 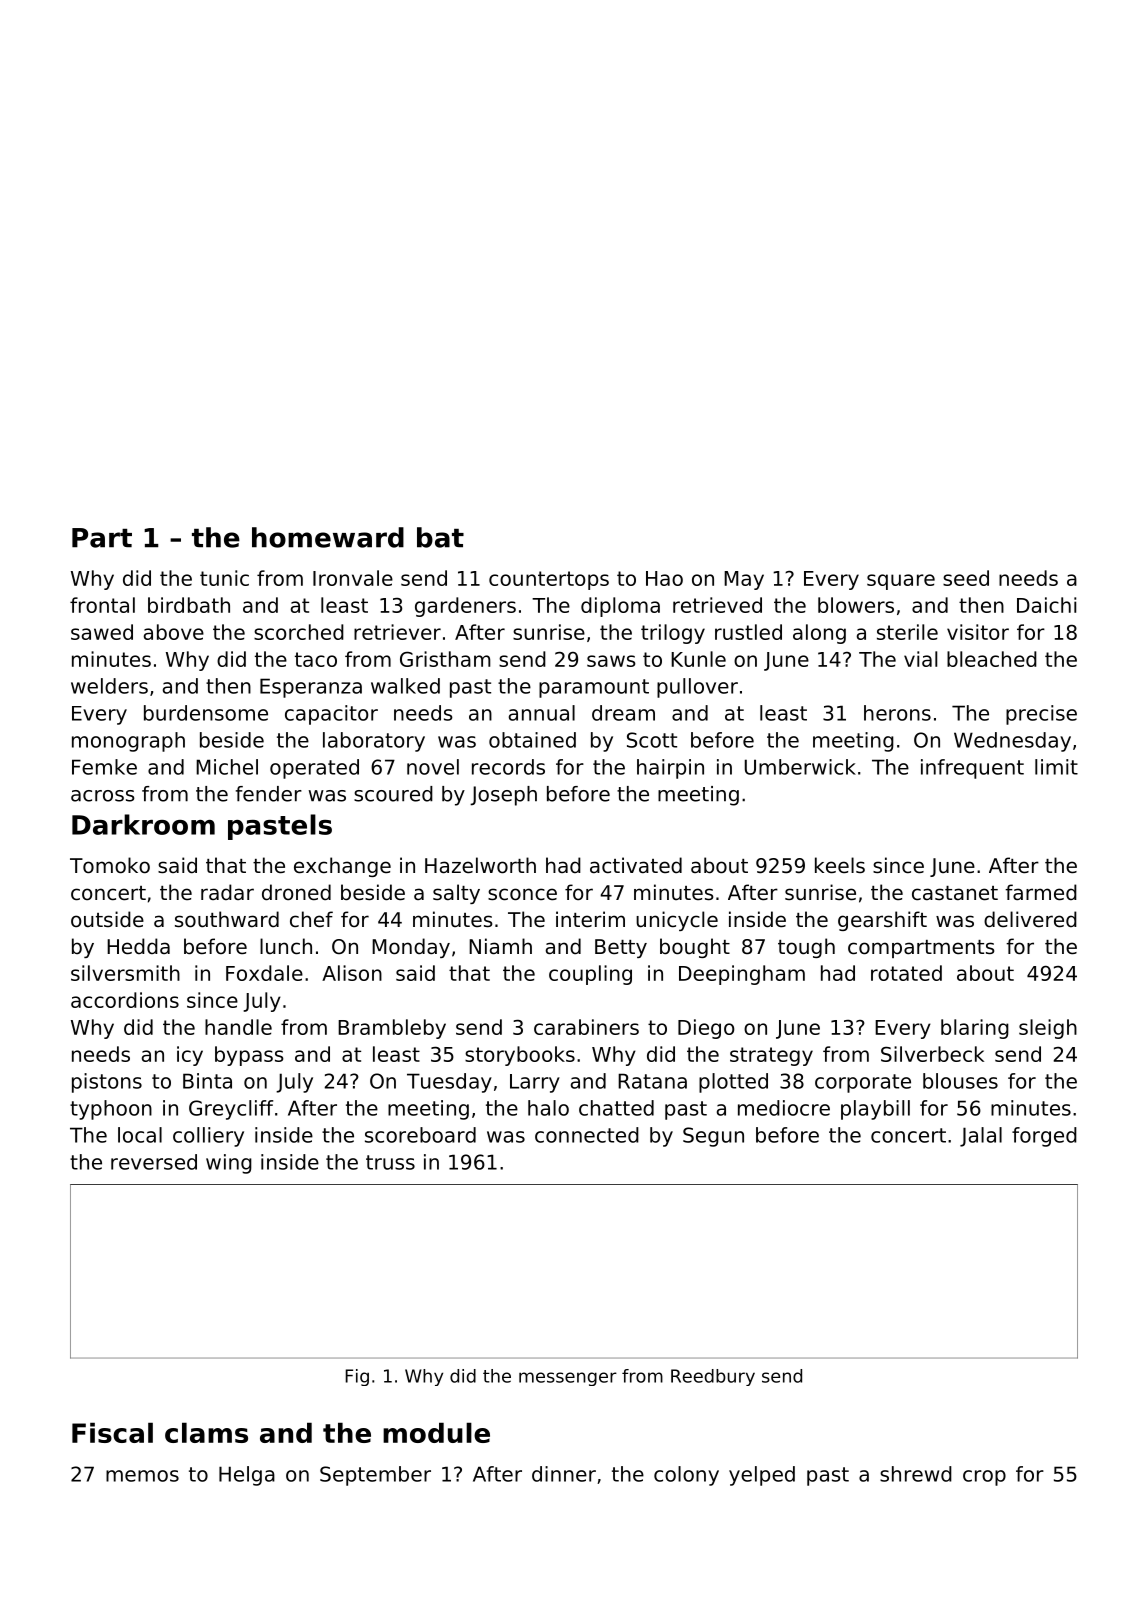 I want to click on bypass, so click(x=249, y=1056).
